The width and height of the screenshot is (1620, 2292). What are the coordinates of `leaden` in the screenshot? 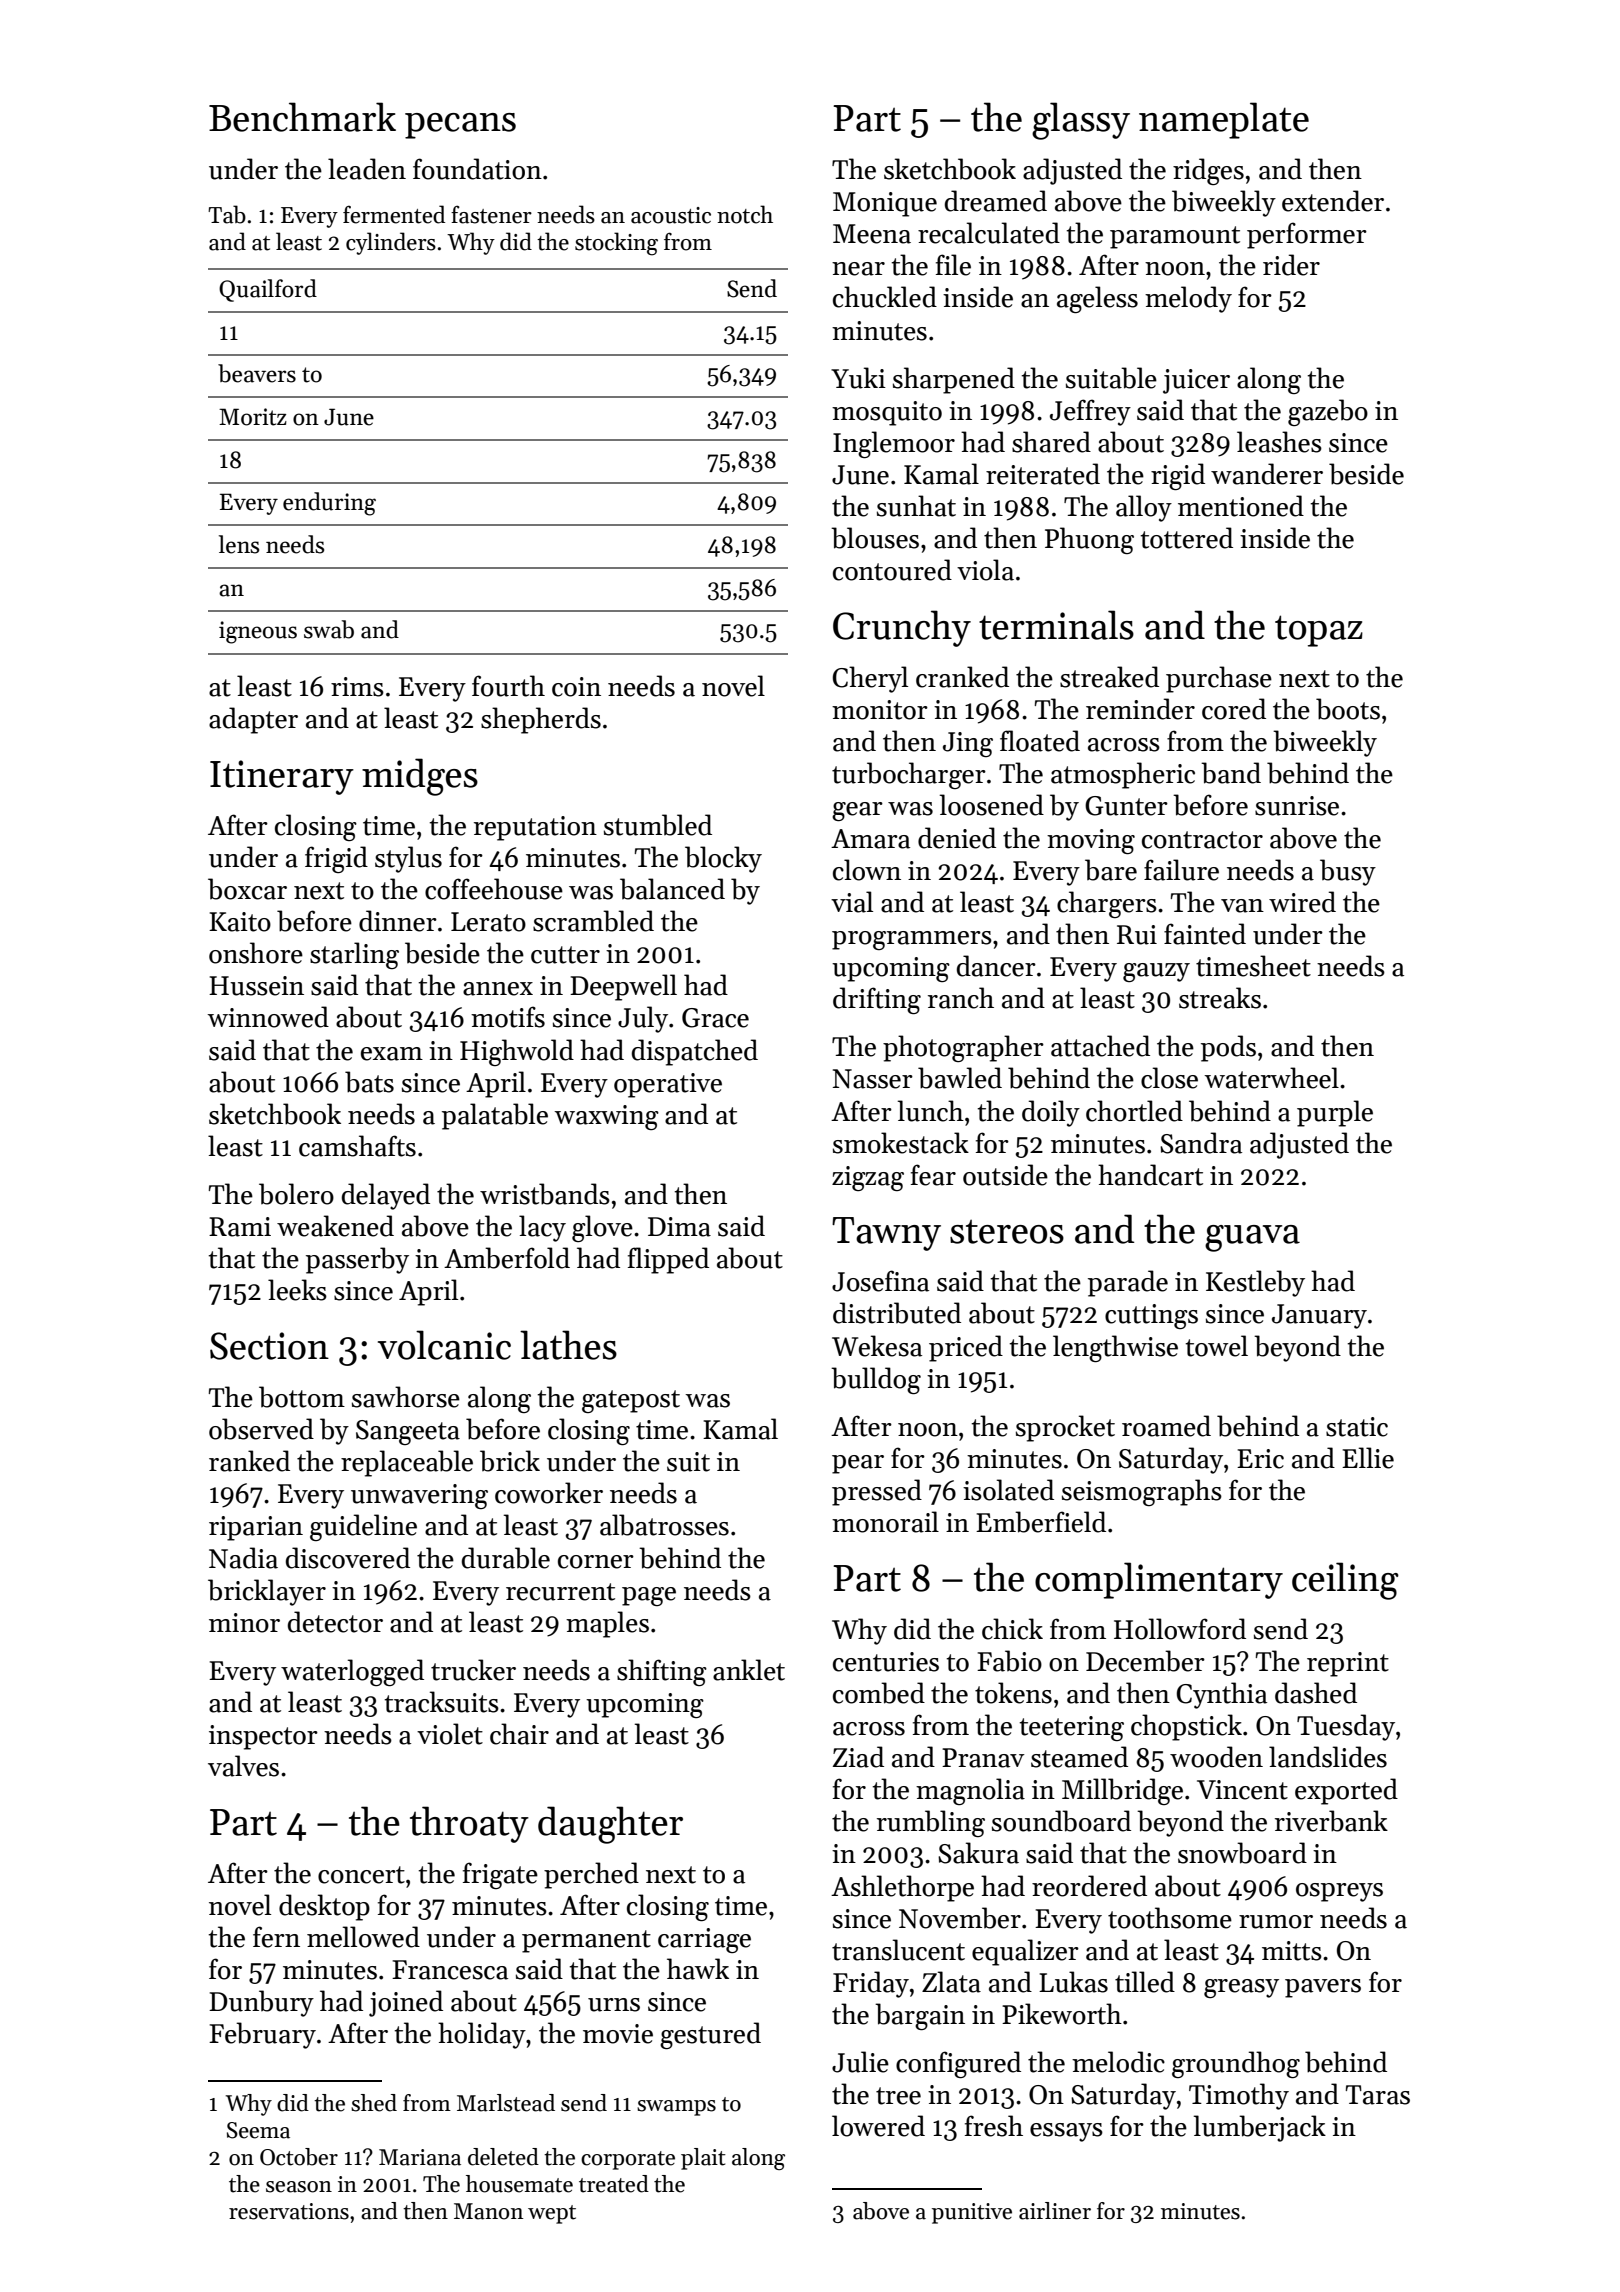 It's located at (367, 169).
